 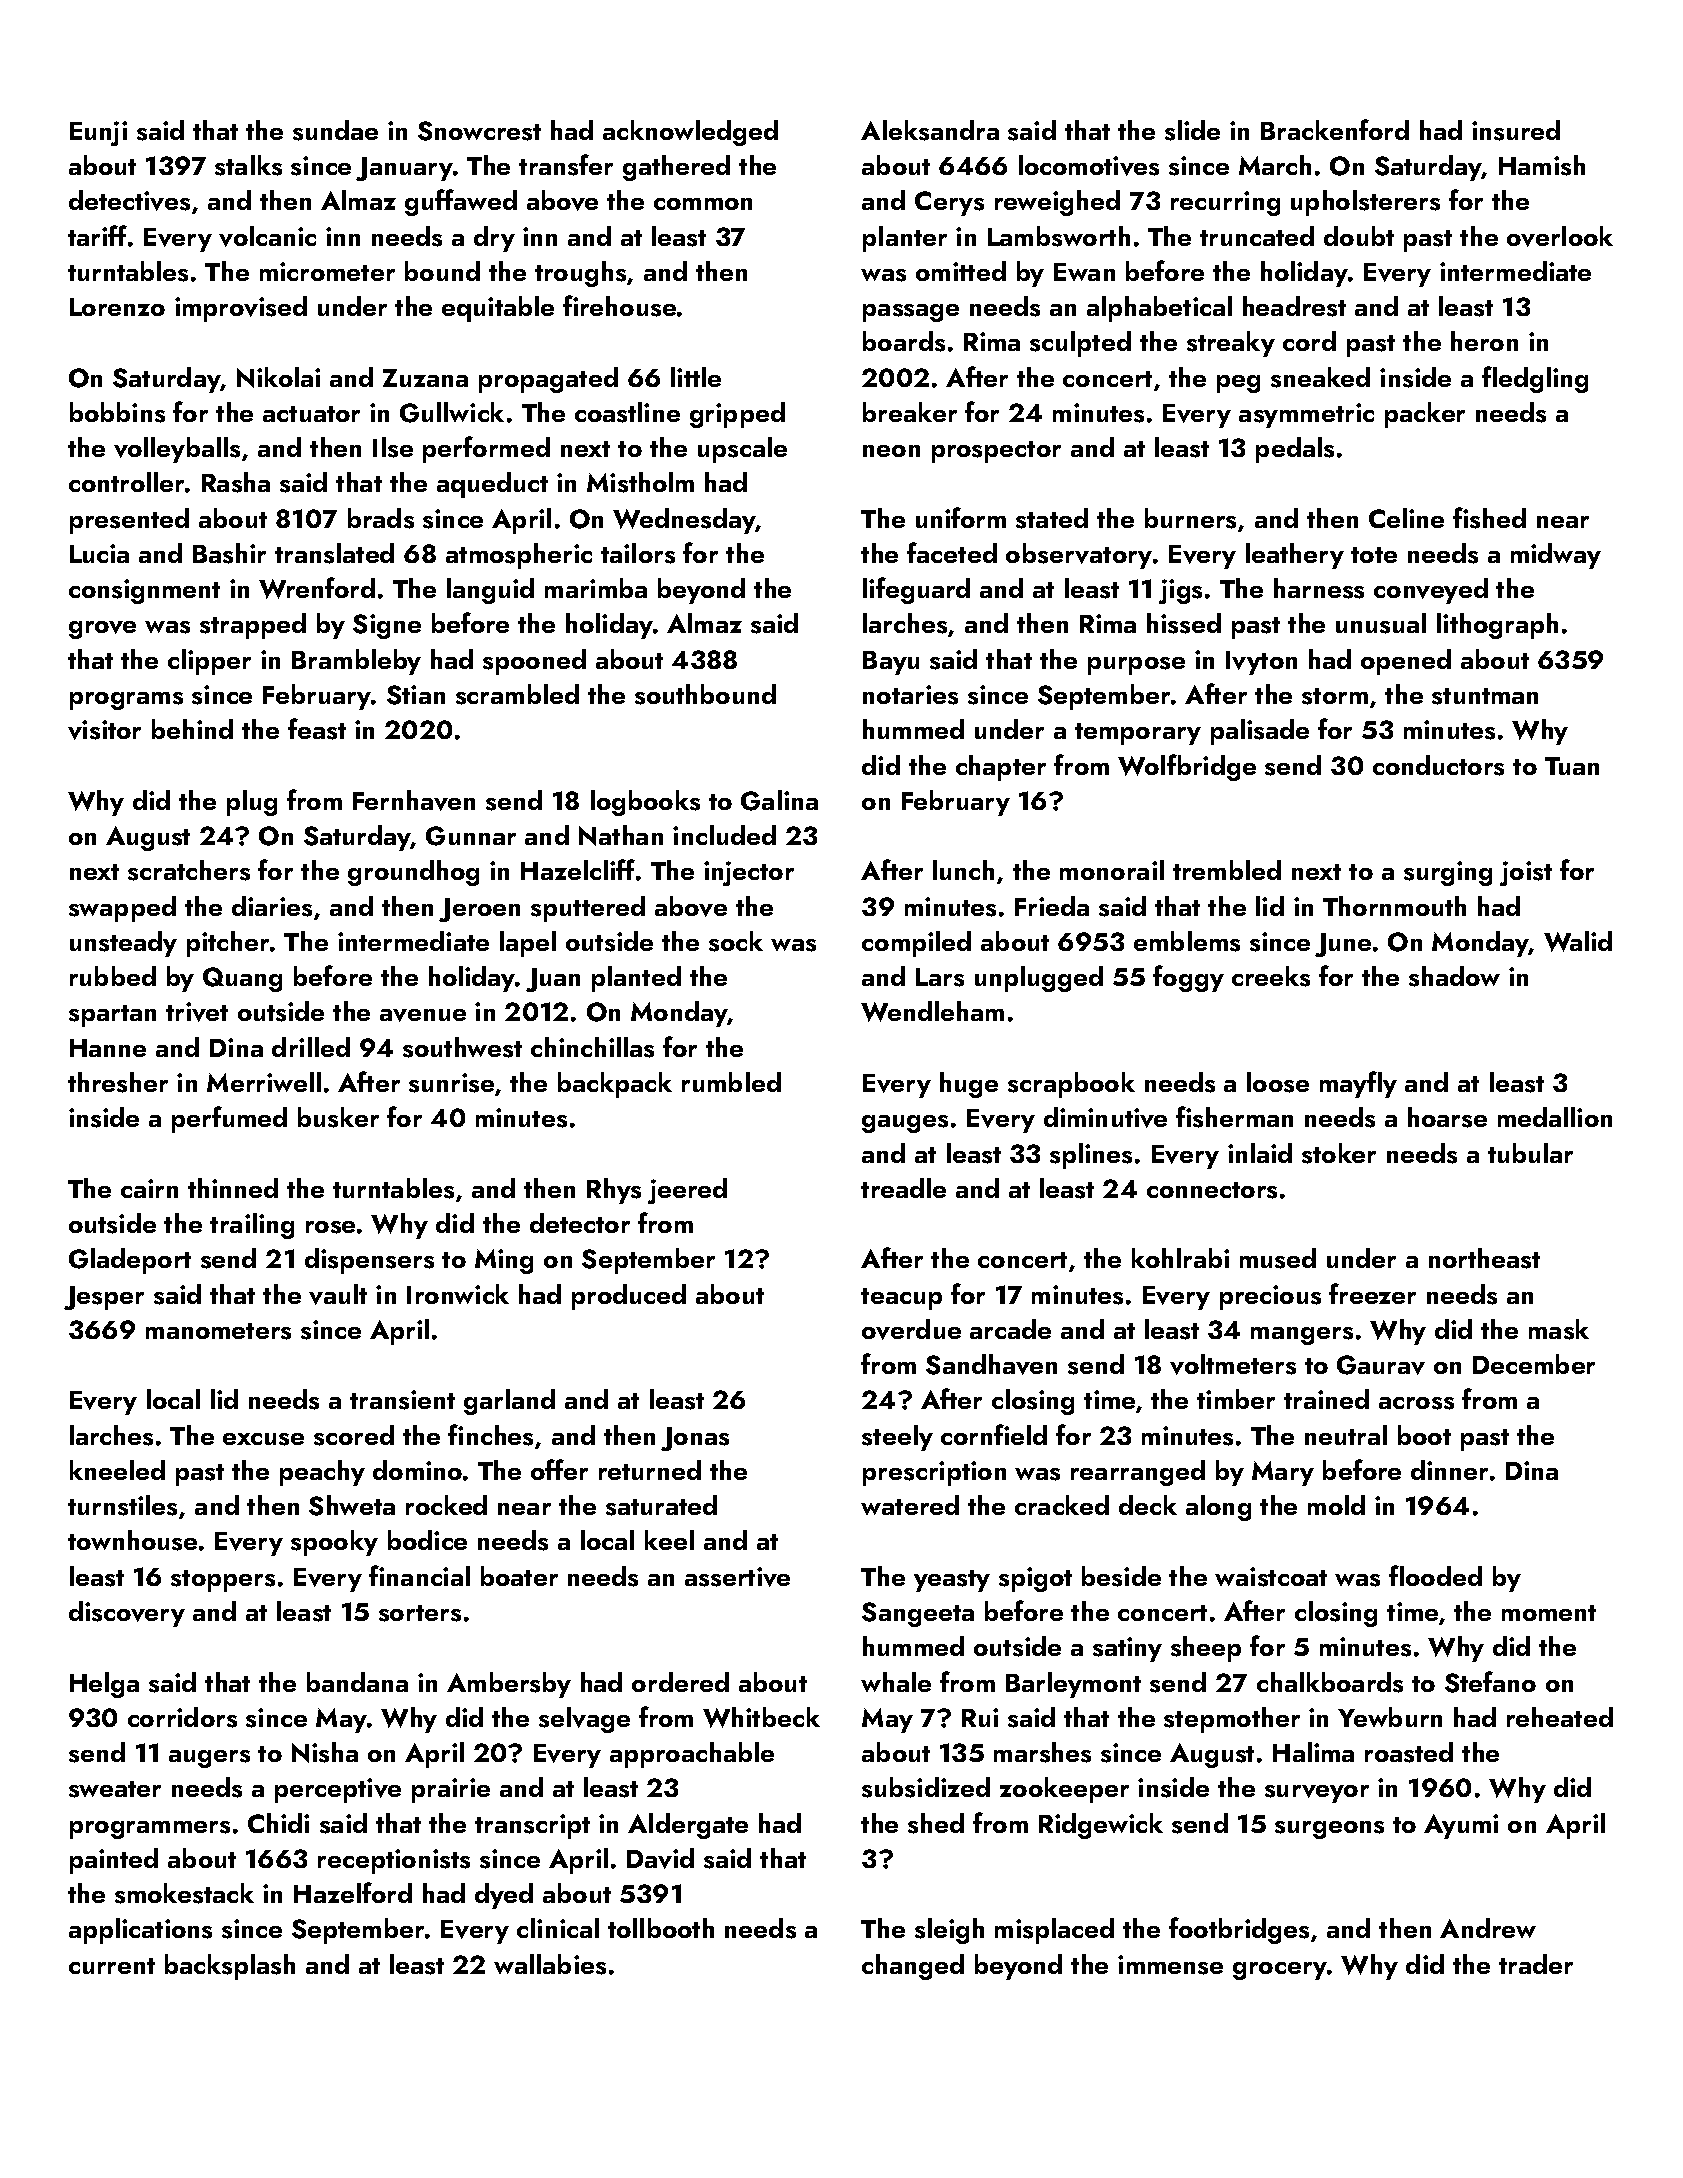 What do you see at coordinates (1394, 906) in the image?
I see `Thornmouth` at bounding box center [1394, 906].
